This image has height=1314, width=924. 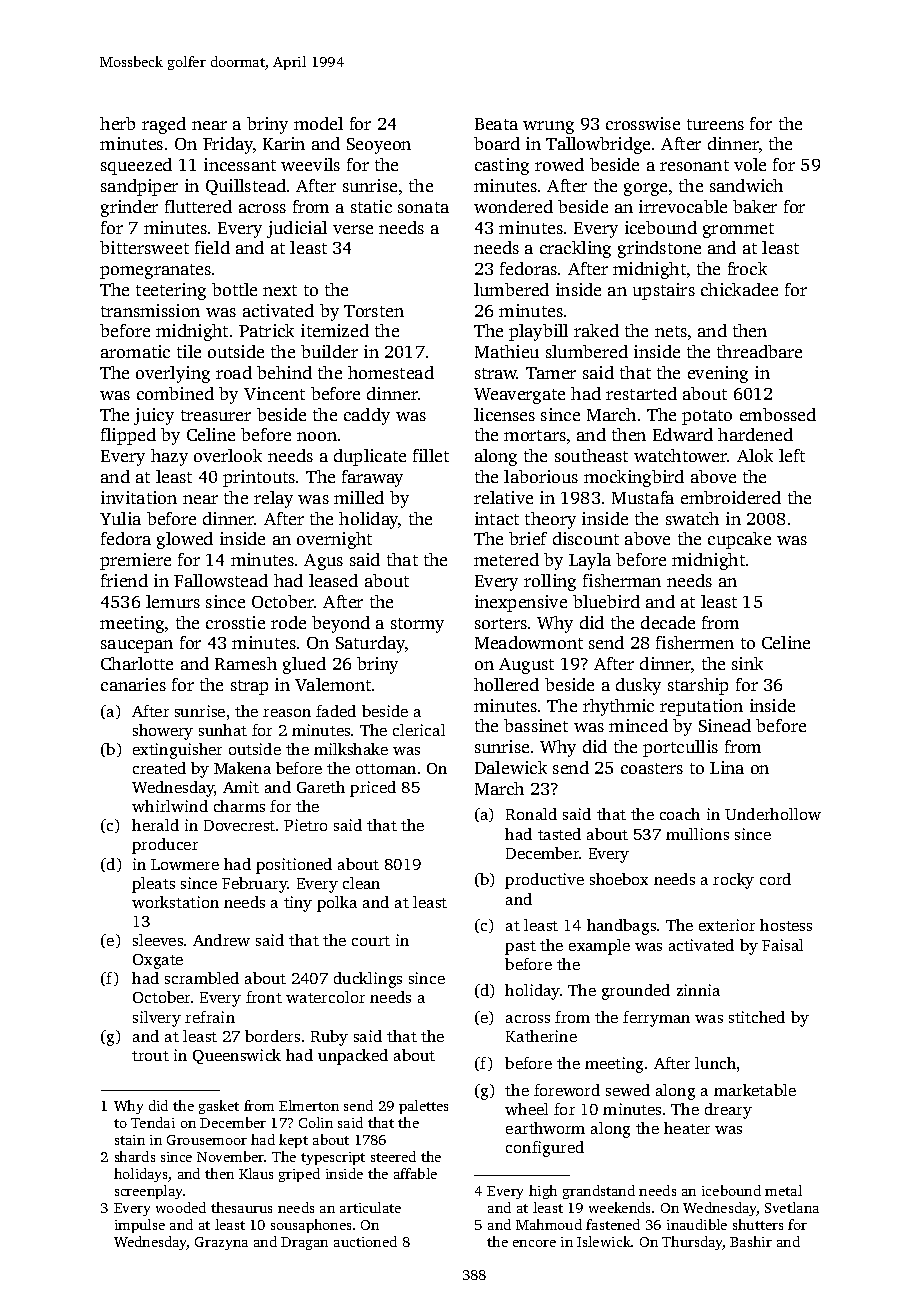 What do you see at coordinates (496, 124) in the image?
I see `Beata` at bounding box center [496, 124].
